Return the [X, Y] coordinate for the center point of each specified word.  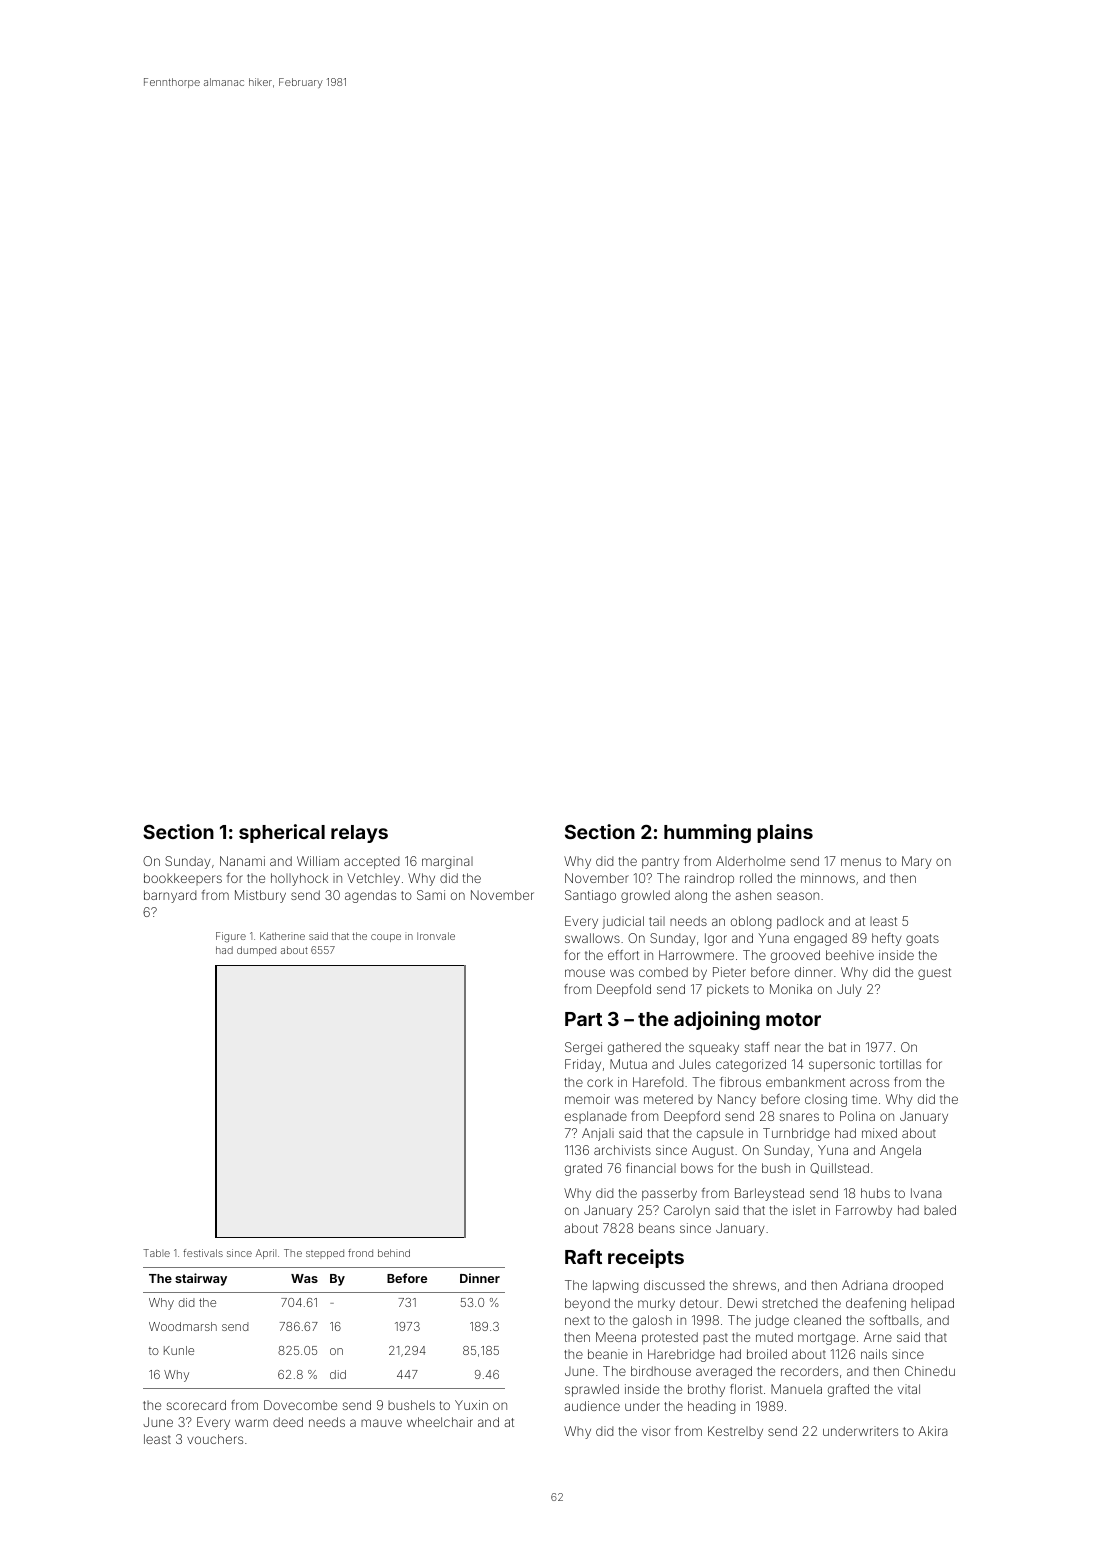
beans [657, 1228]
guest [934, 974]
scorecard [196, 1405]
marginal [447, 862]
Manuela [796, 1389]
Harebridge [681, 1355]
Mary [917, 862]
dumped [256, 951]
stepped [325, 1254]
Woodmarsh [183, 1326]
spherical [282, 833]
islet [804, 1210]
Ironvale [436, 936]
